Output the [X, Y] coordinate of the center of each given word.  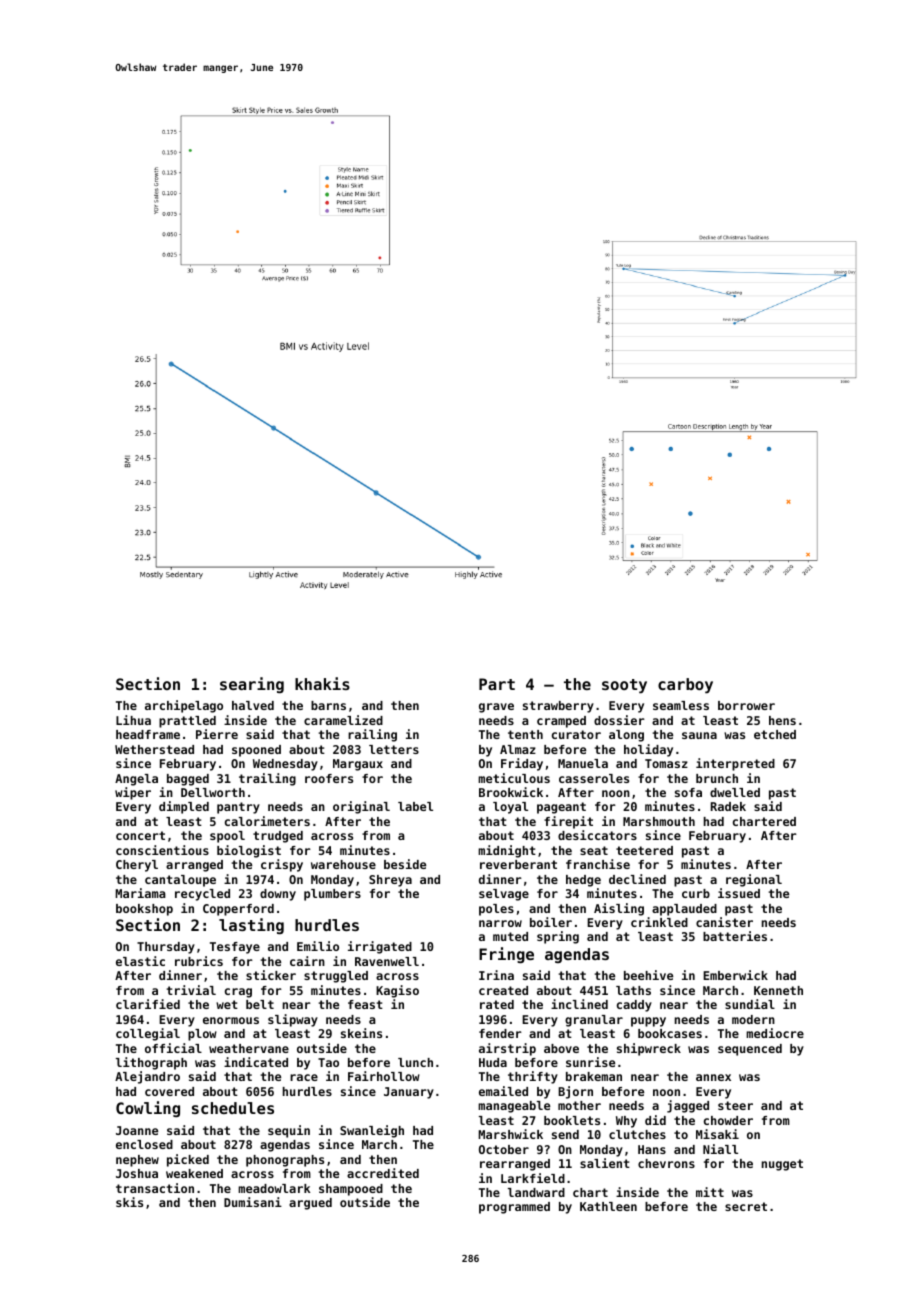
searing [252, 685]
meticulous [514, 778]
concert [140, 835]
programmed [514, 1208]
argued [310, 1204]
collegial [148, 1034]
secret [746, 1206]
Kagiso [397, 991]
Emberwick [735, 975]
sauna [699, 735]
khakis [322, 683]
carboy [685, 686]
